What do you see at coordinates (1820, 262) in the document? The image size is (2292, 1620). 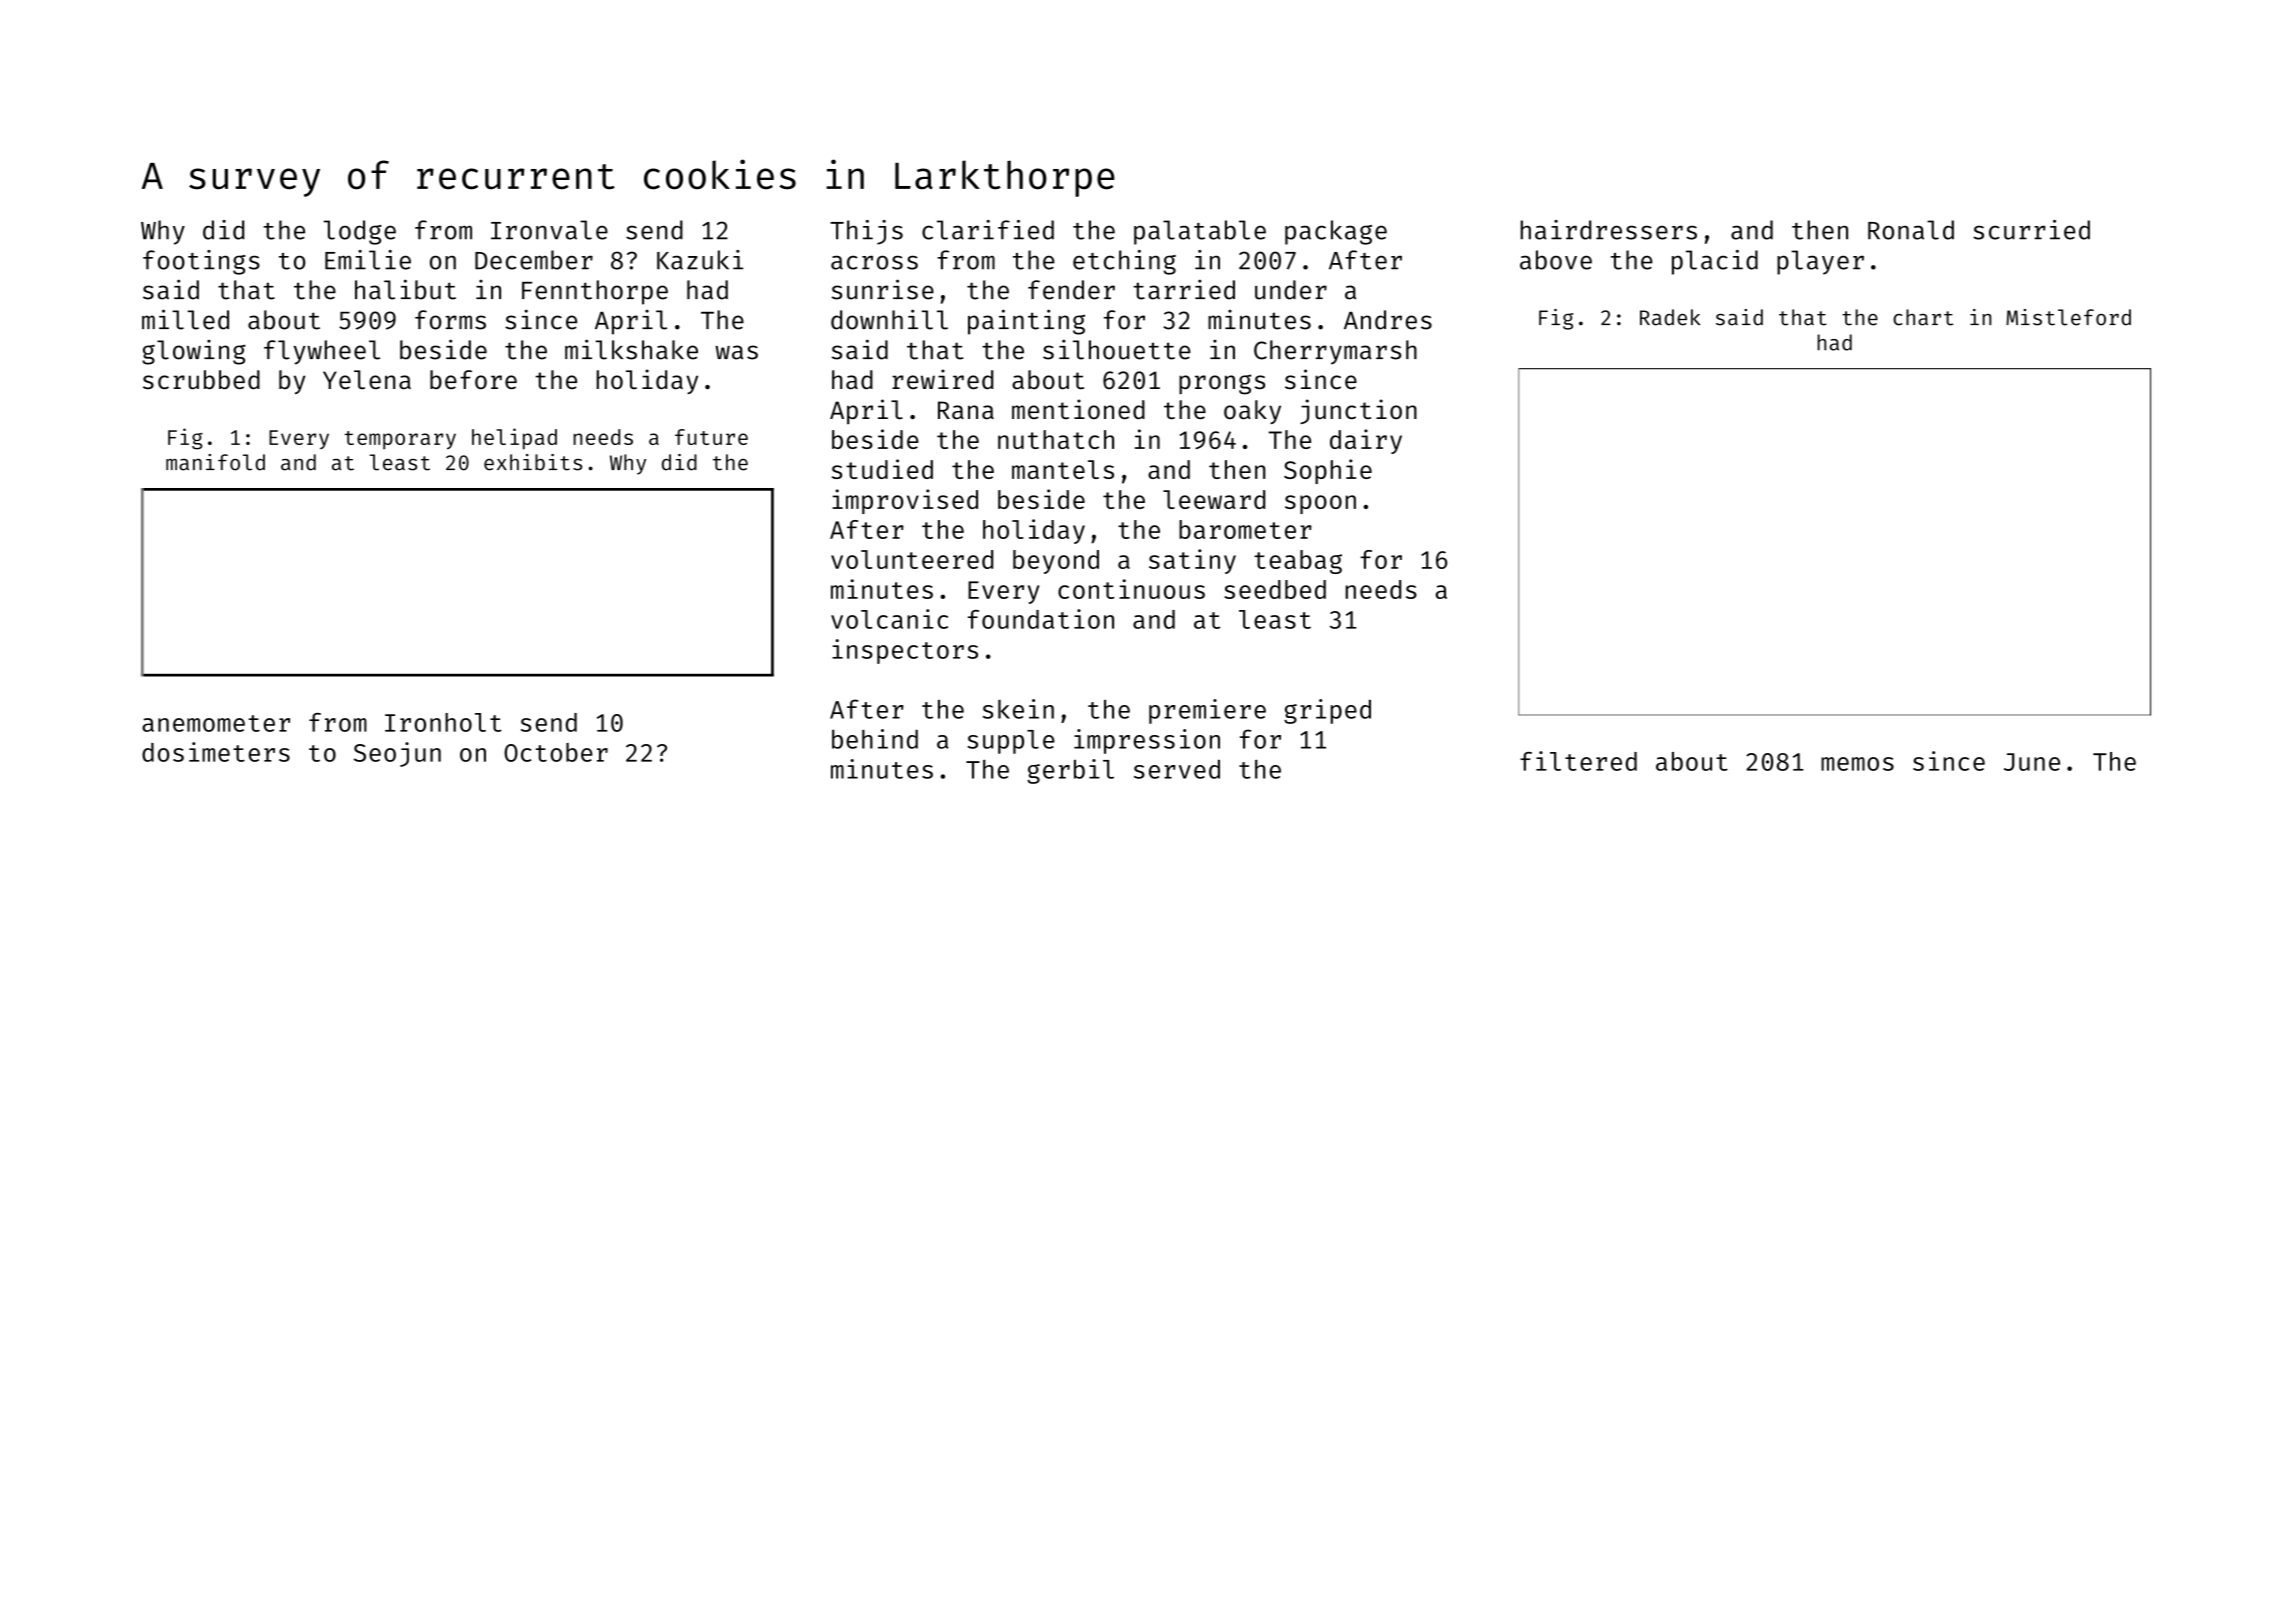 I see `player` at bounding box center [1820, 262].
